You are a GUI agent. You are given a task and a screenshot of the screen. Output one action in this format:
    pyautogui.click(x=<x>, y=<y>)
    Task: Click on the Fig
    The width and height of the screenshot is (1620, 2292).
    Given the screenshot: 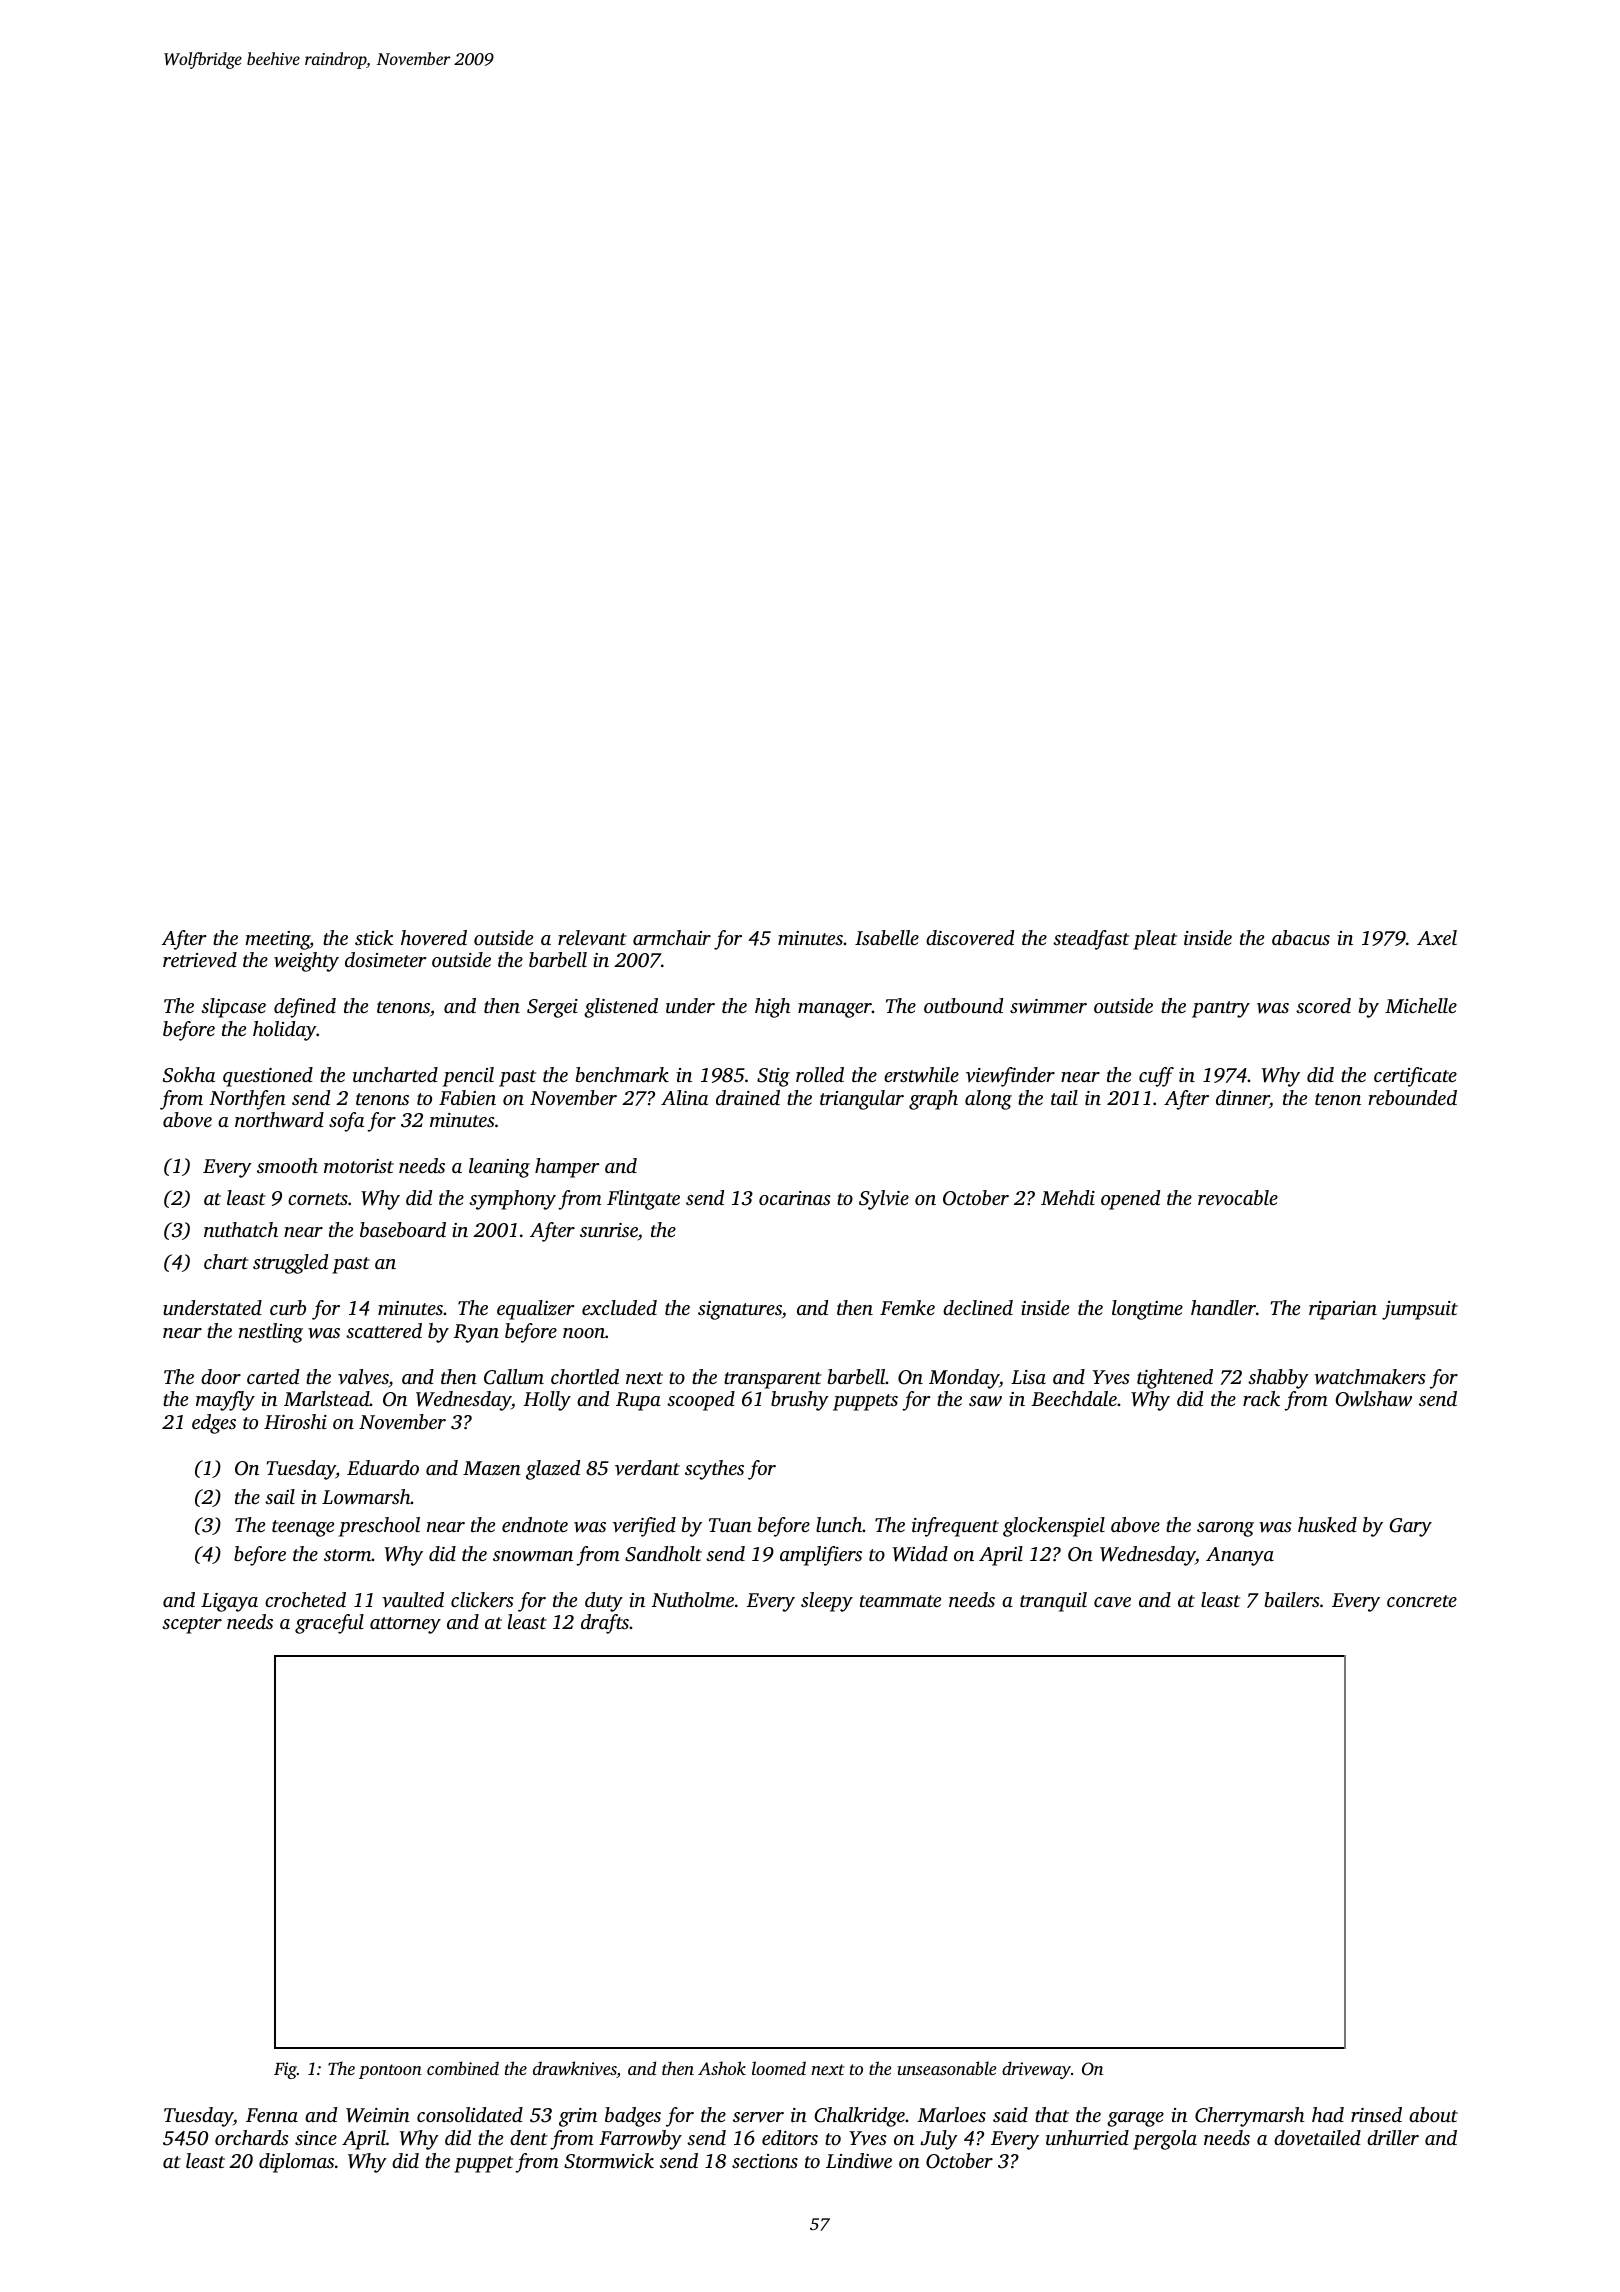 What is the action you would take?
    pyautogui.click(x=285, y=2070)
